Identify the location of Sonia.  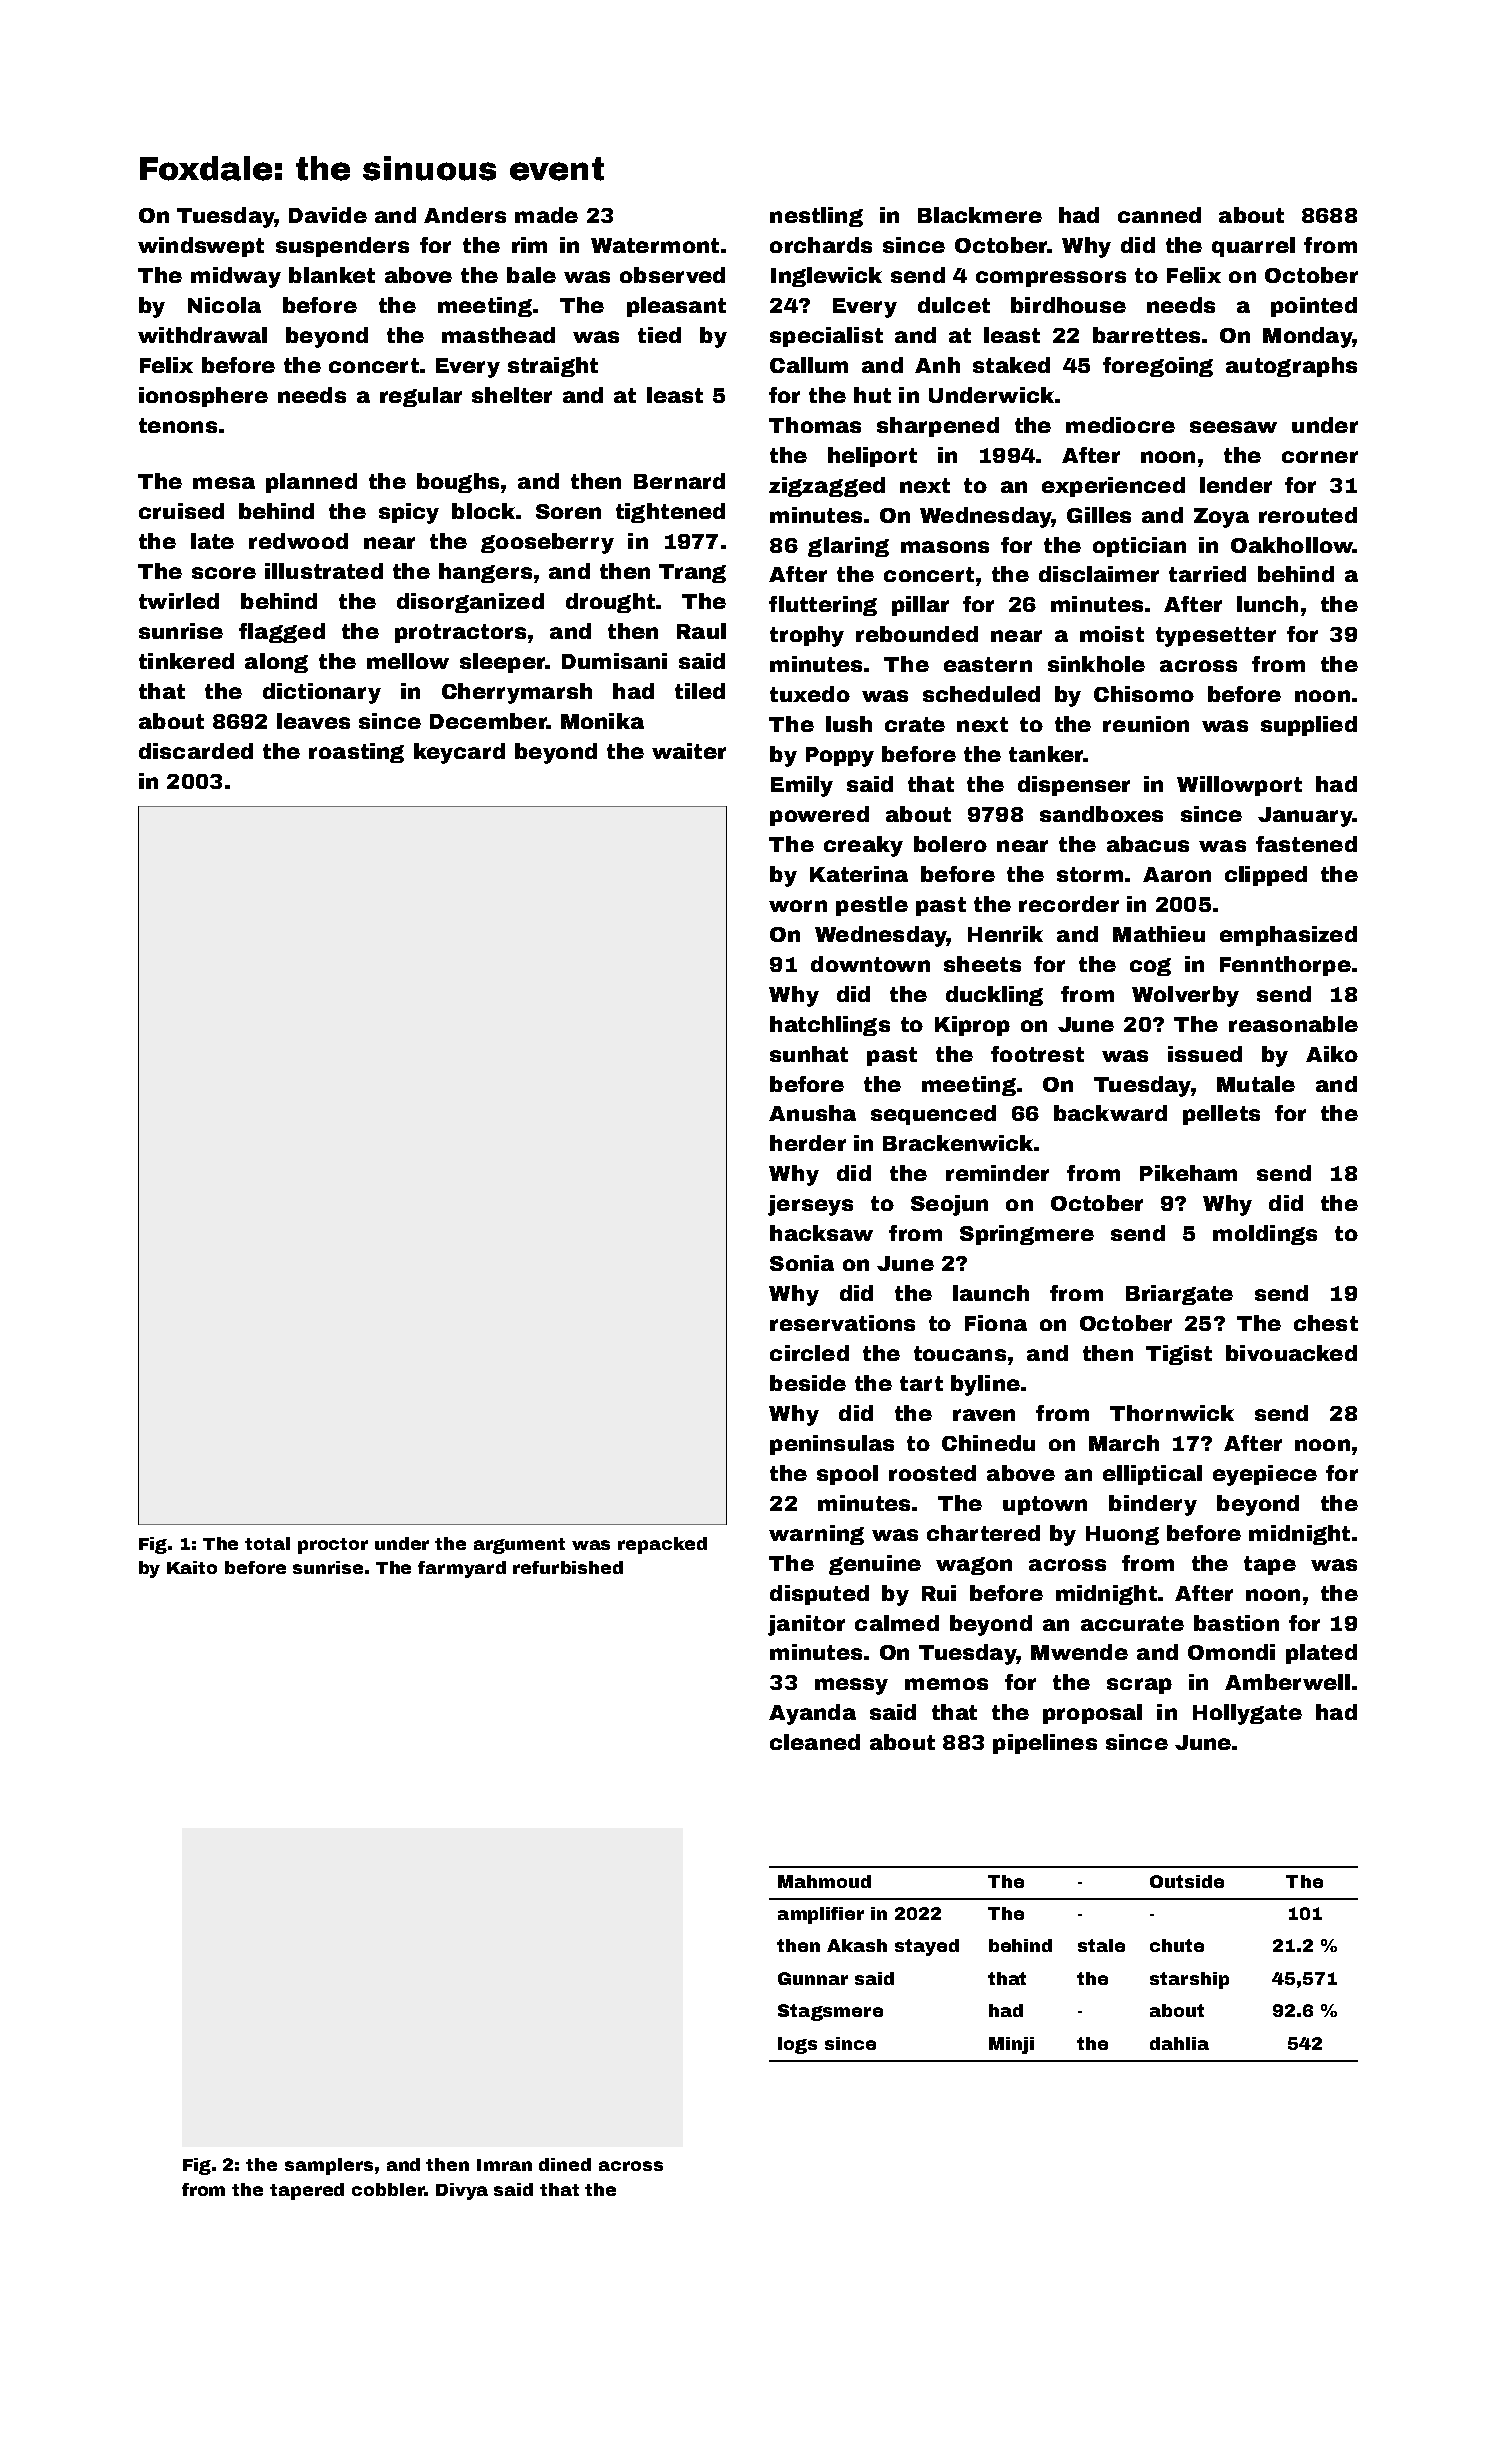
(802, 1263).
